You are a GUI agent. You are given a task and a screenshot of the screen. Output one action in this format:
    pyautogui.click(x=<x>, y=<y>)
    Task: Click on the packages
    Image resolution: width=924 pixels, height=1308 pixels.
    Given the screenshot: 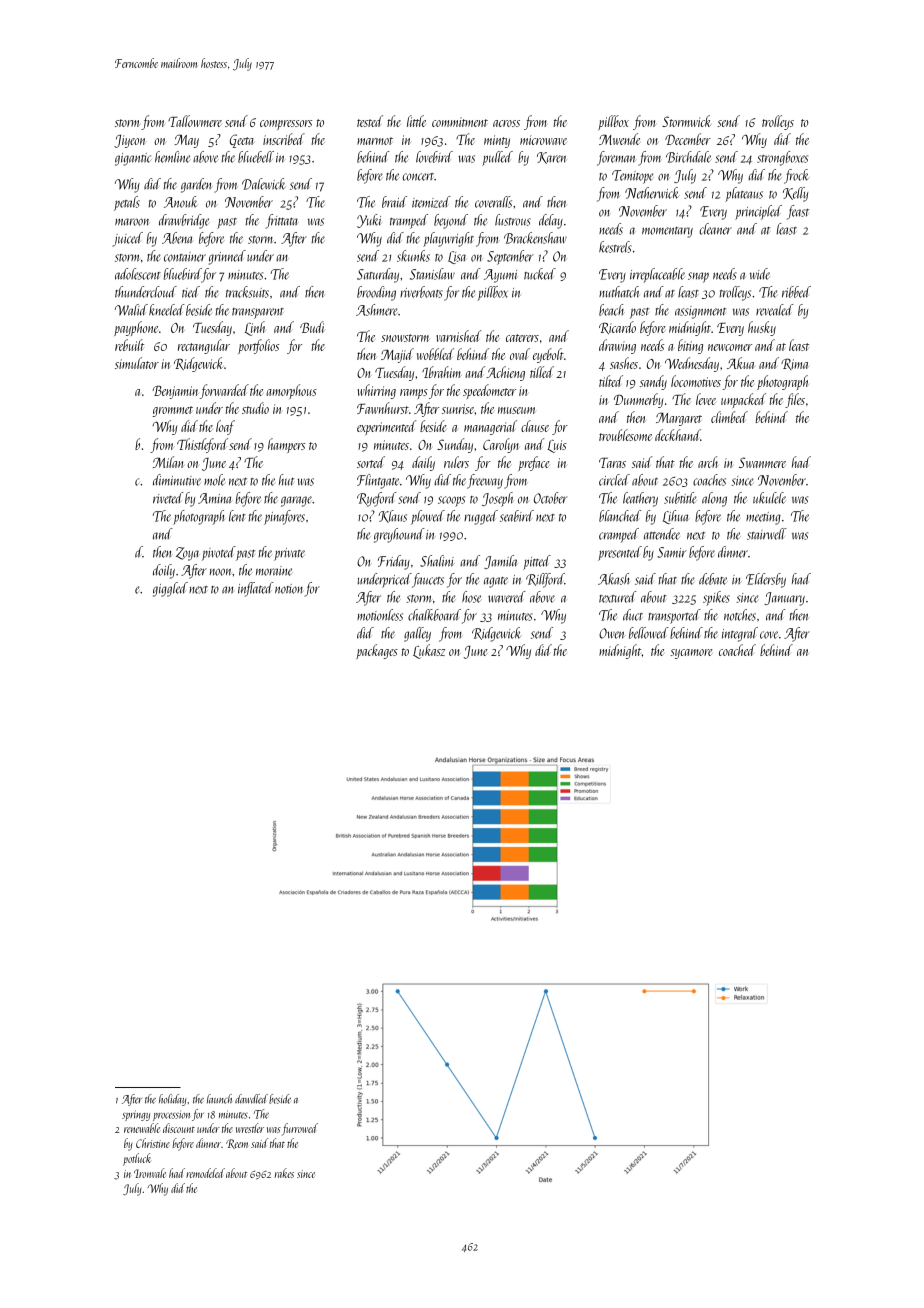 What is the action you would take?
    pyautogui.click(x=377, y=651)
